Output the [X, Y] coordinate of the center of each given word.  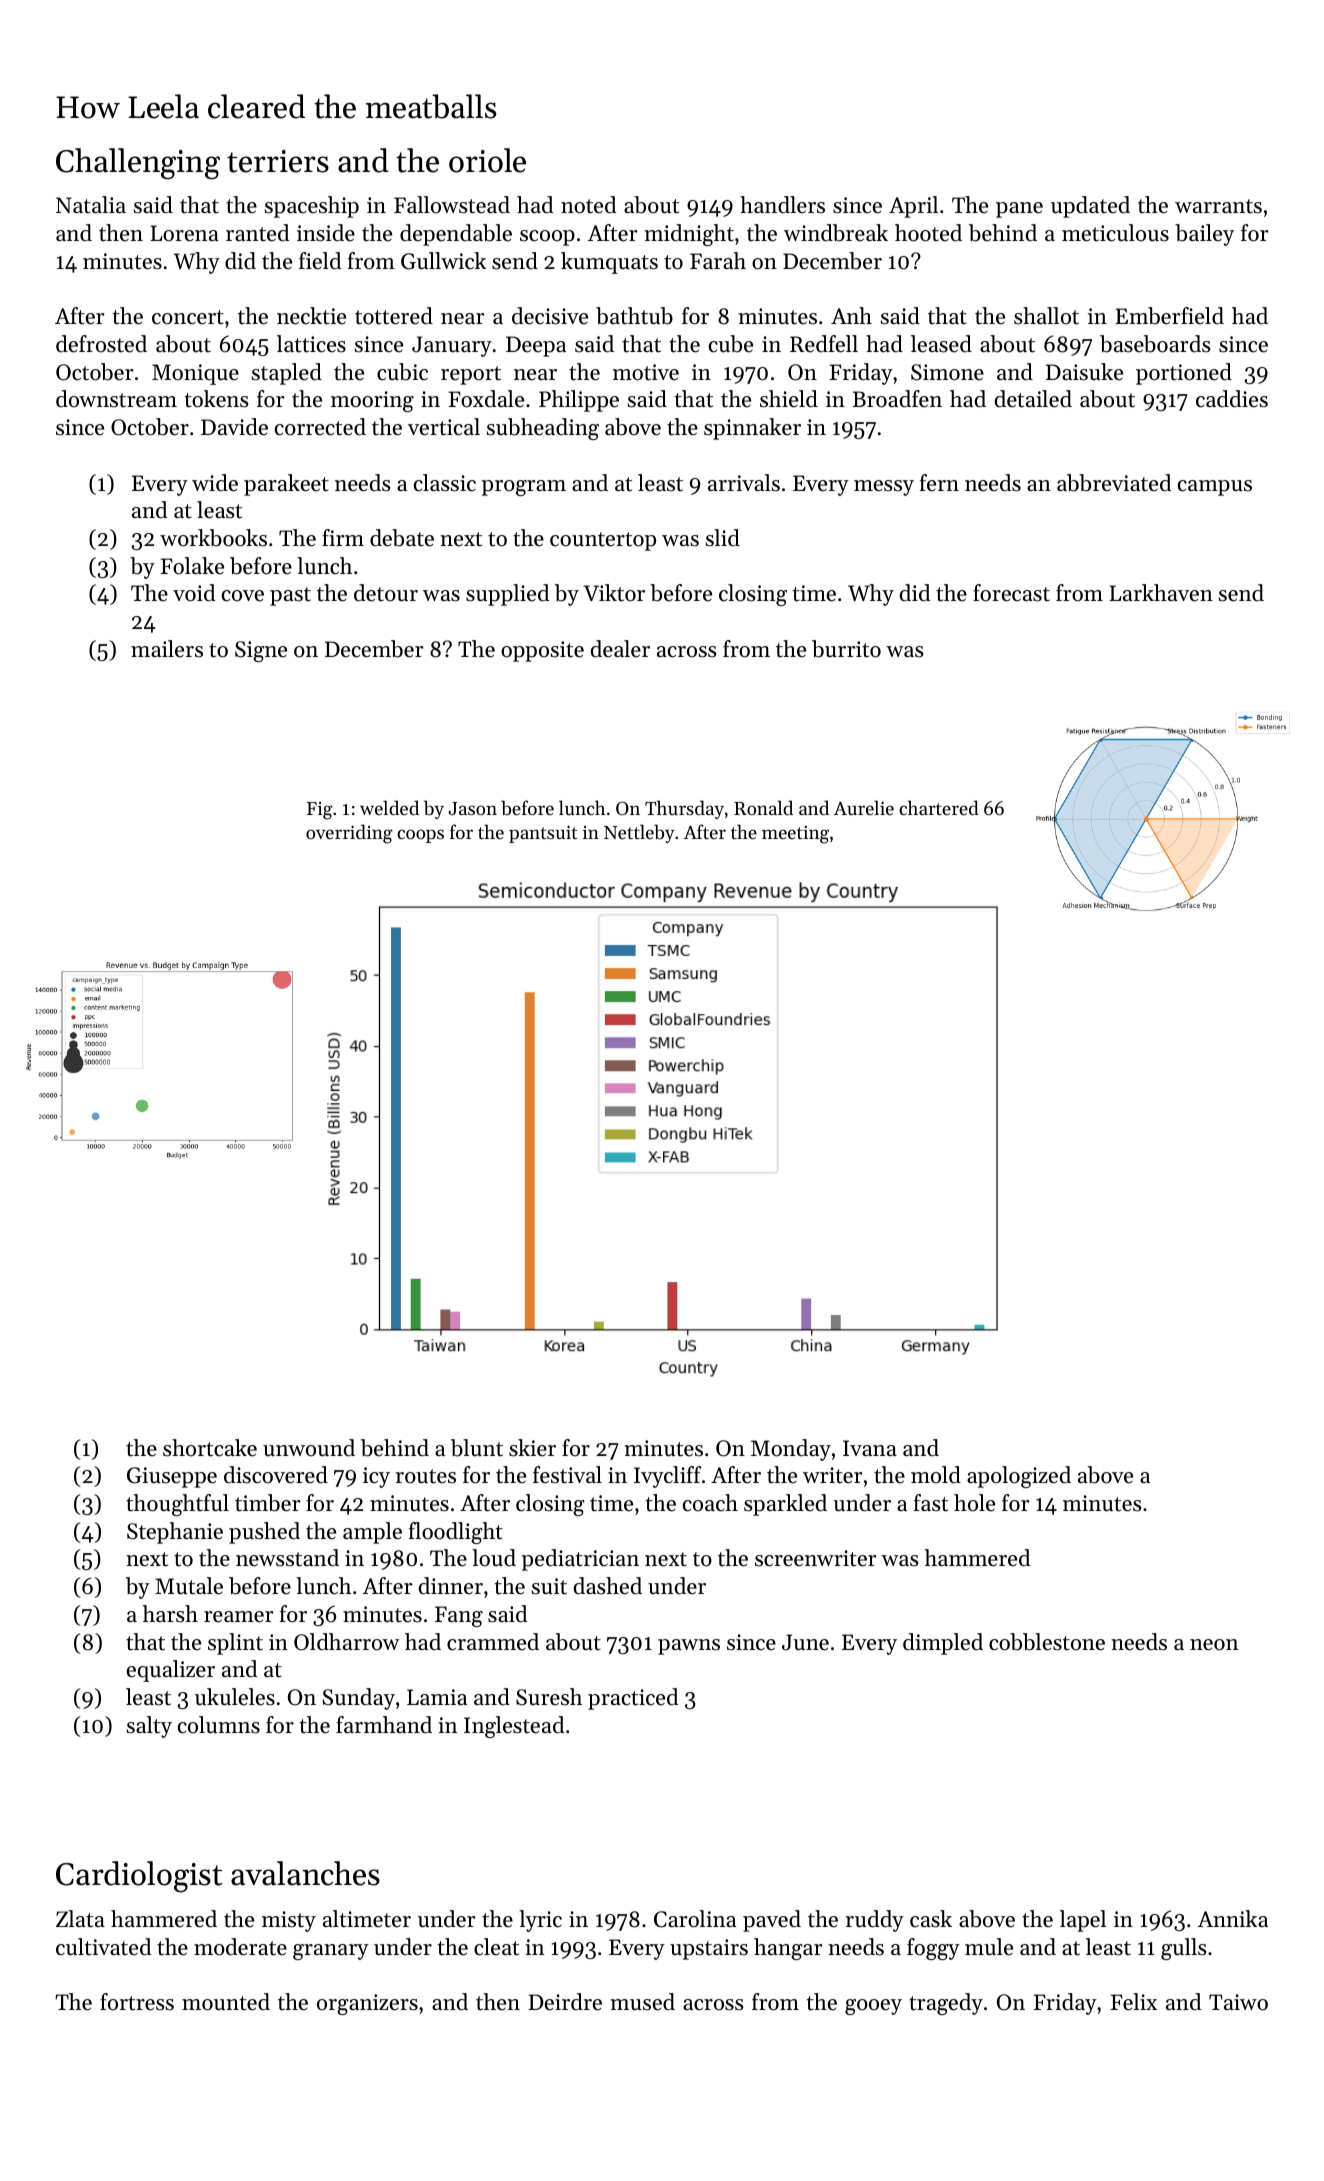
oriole [487, 160]
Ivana [870, 1448]
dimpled [943, 1644]
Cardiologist [139, 1877]
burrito [846, 649]
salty [149, 1727]
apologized [1019, 1477]
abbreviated [1114, 483]
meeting [795, 835]
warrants [1218, 206]
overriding [349, 834]
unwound [309, 1448]
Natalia [91, 205]
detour [386, 593]
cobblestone [1047, 1642]
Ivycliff [668, 1477]
